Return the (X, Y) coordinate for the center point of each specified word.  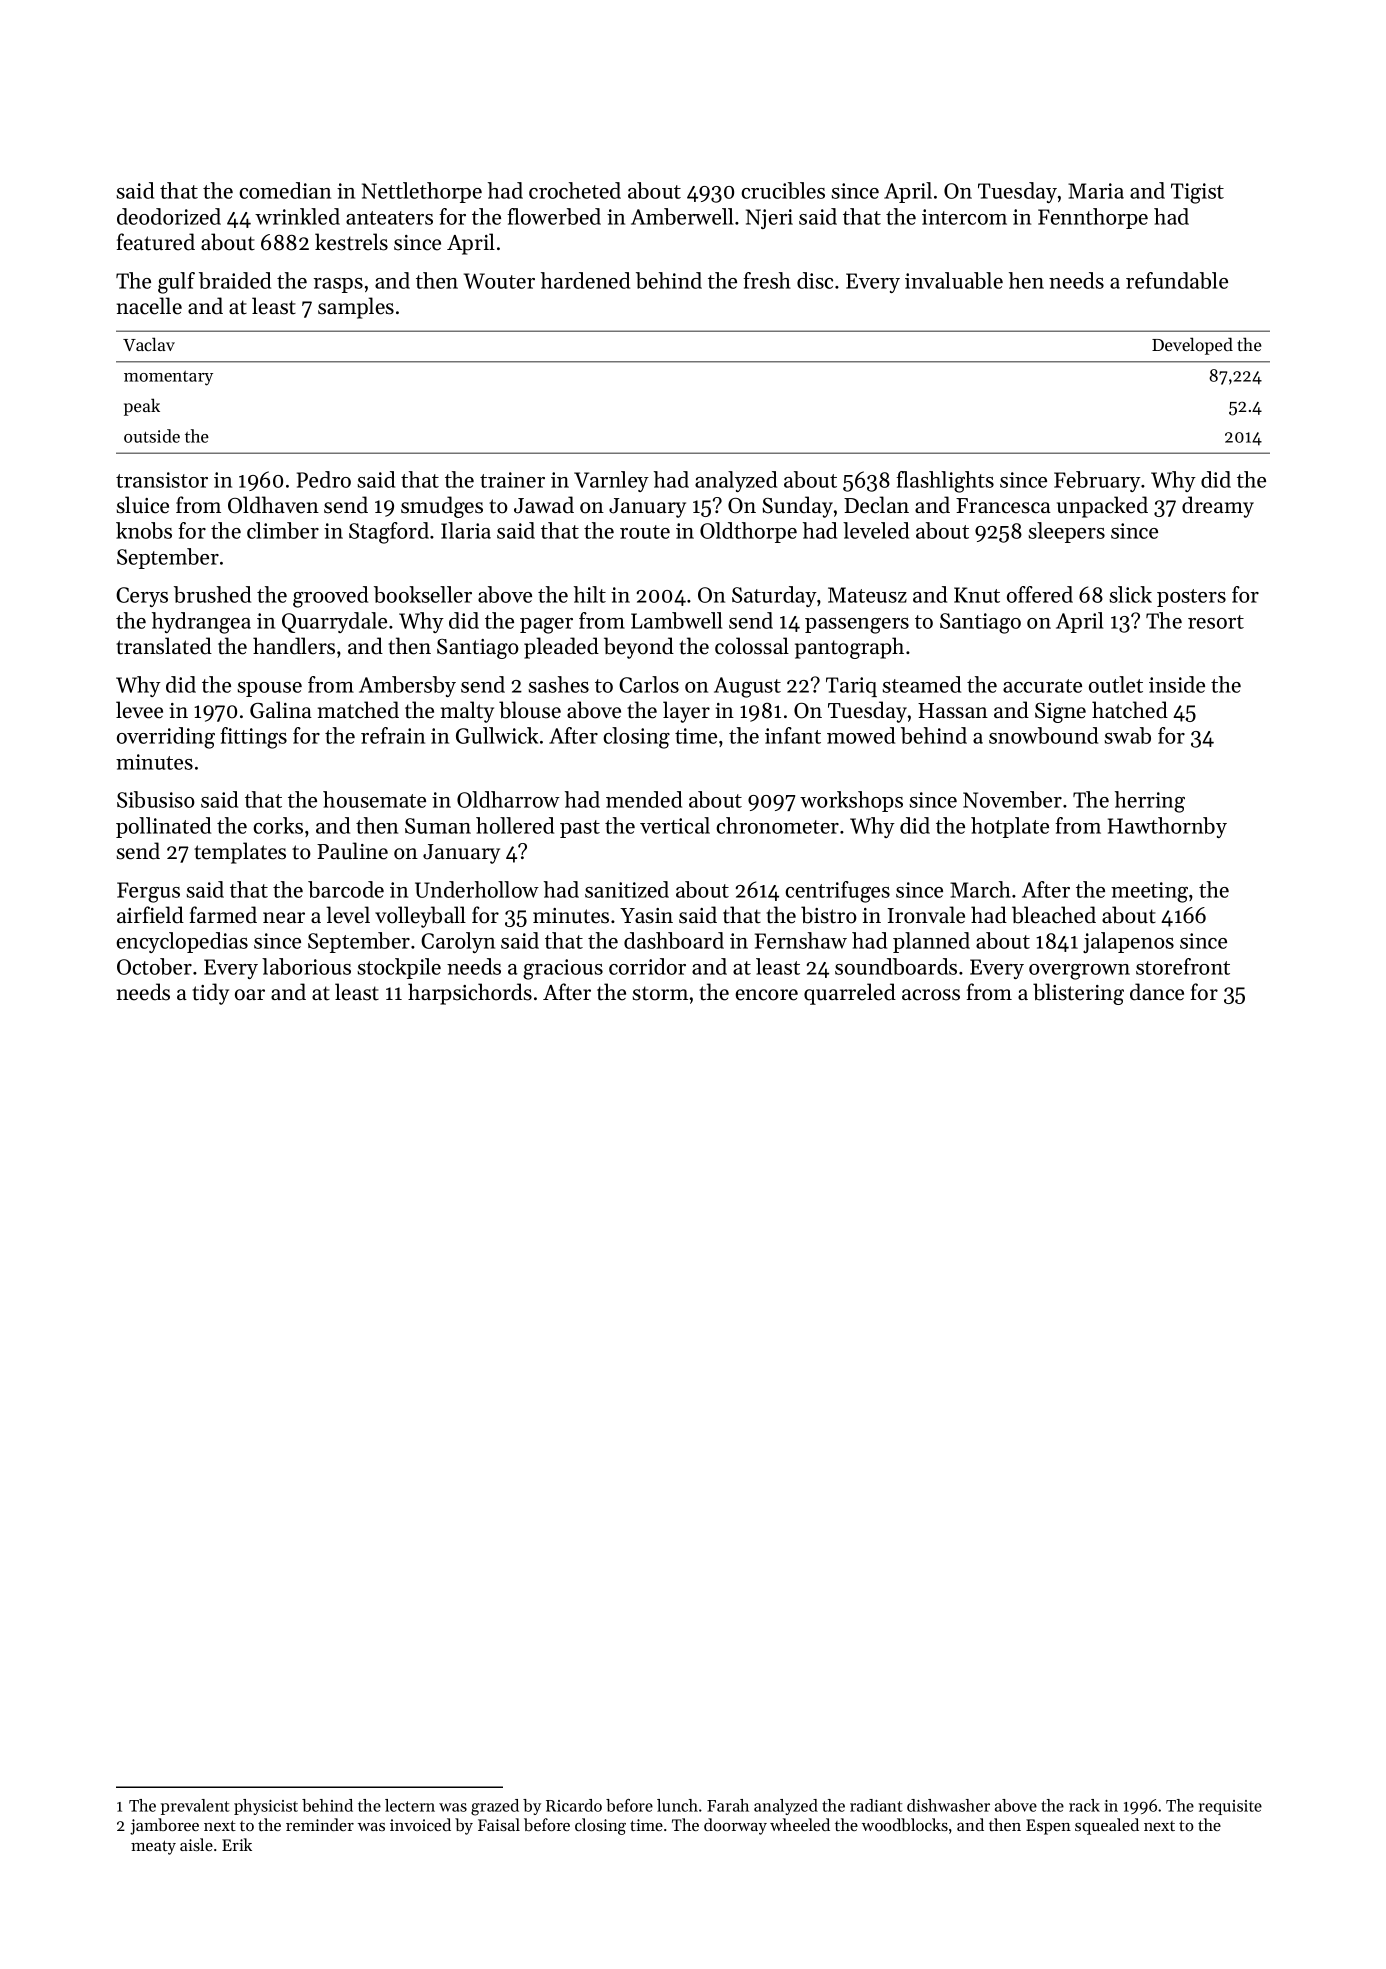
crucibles (783, 190)
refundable (1177, 280)
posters (1191, 598)
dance (1157, 992)
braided (235, 280)
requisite (1230, 1807)
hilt (590, 594)
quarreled (850, 994)
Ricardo (574, 1805)
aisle (196, 1844)
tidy (210, 994)
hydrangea (201, 623)
